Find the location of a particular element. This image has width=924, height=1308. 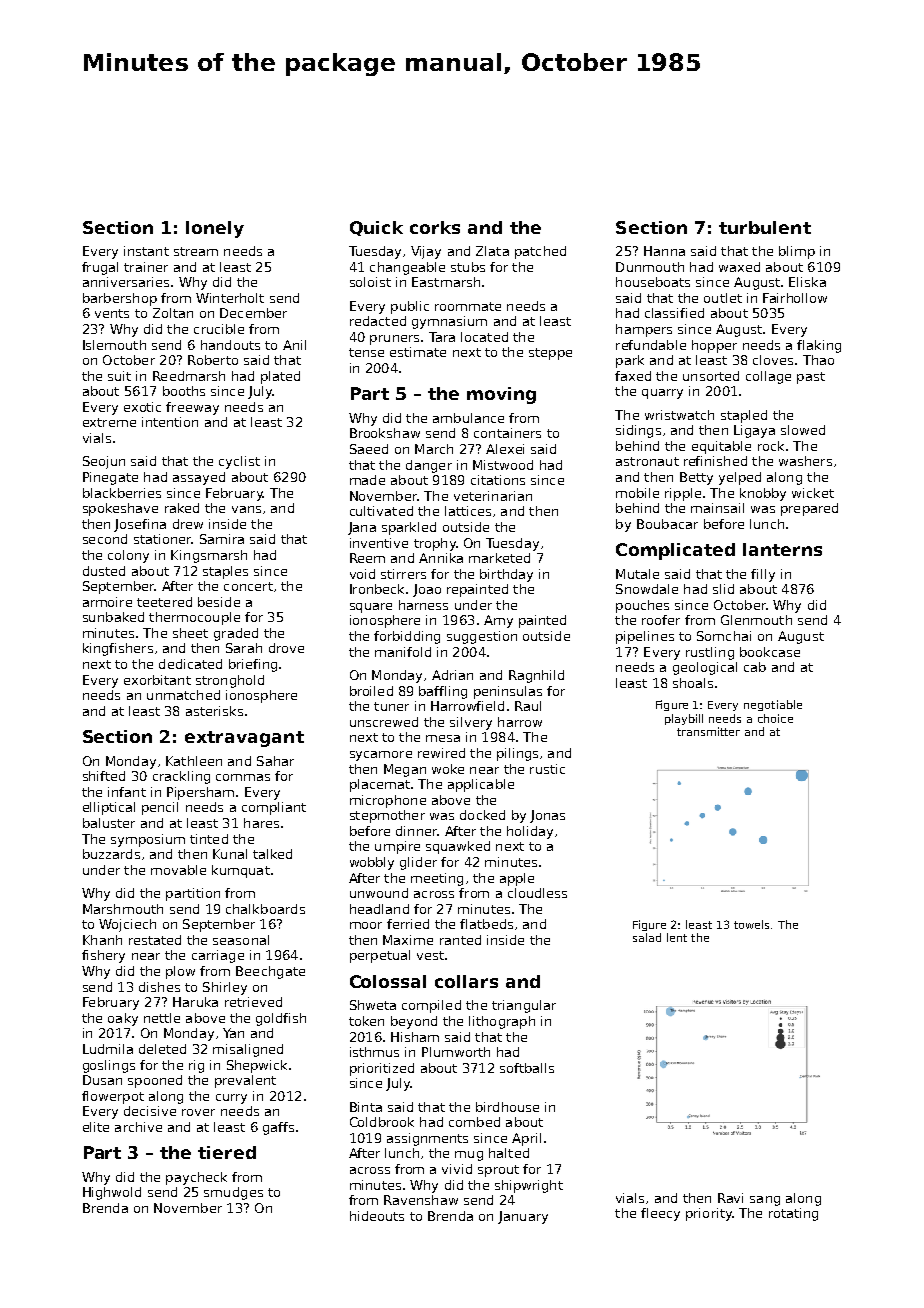

towels is located at coordinates (751, 924).
